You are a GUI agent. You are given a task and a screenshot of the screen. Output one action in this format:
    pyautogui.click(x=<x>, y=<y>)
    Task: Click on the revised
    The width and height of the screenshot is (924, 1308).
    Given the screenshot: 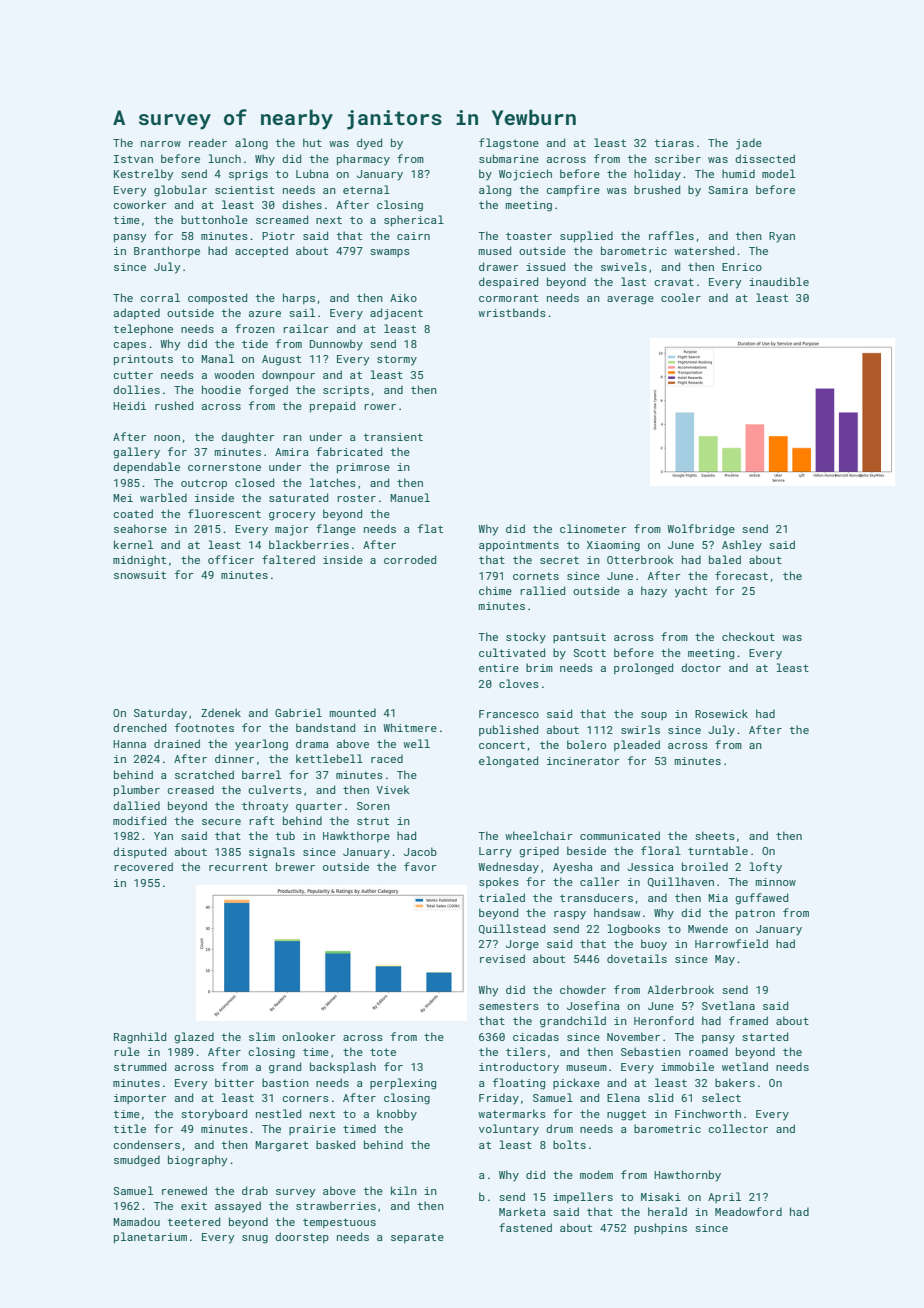 What is the action you would take?
    pyautogui.click(x=502, y=958)
